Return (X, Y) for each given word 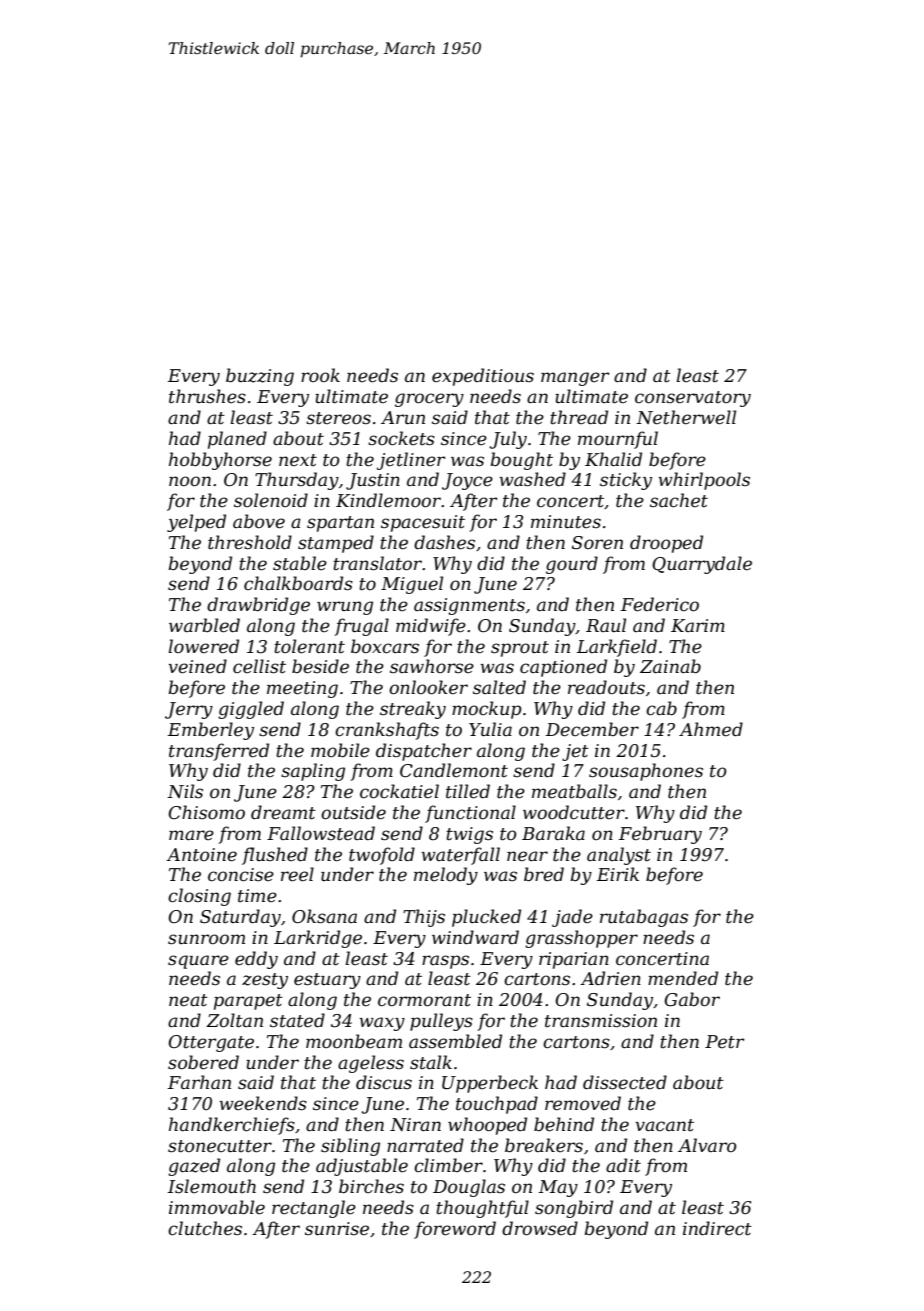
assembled (455, 1041)
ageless (371, 1064)
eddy (256, 960)
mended (683, 978)
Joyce (467, 481)
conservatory (693, 399)
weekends (263, 1103)
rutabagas (644, 918)
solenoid (271, 500)
